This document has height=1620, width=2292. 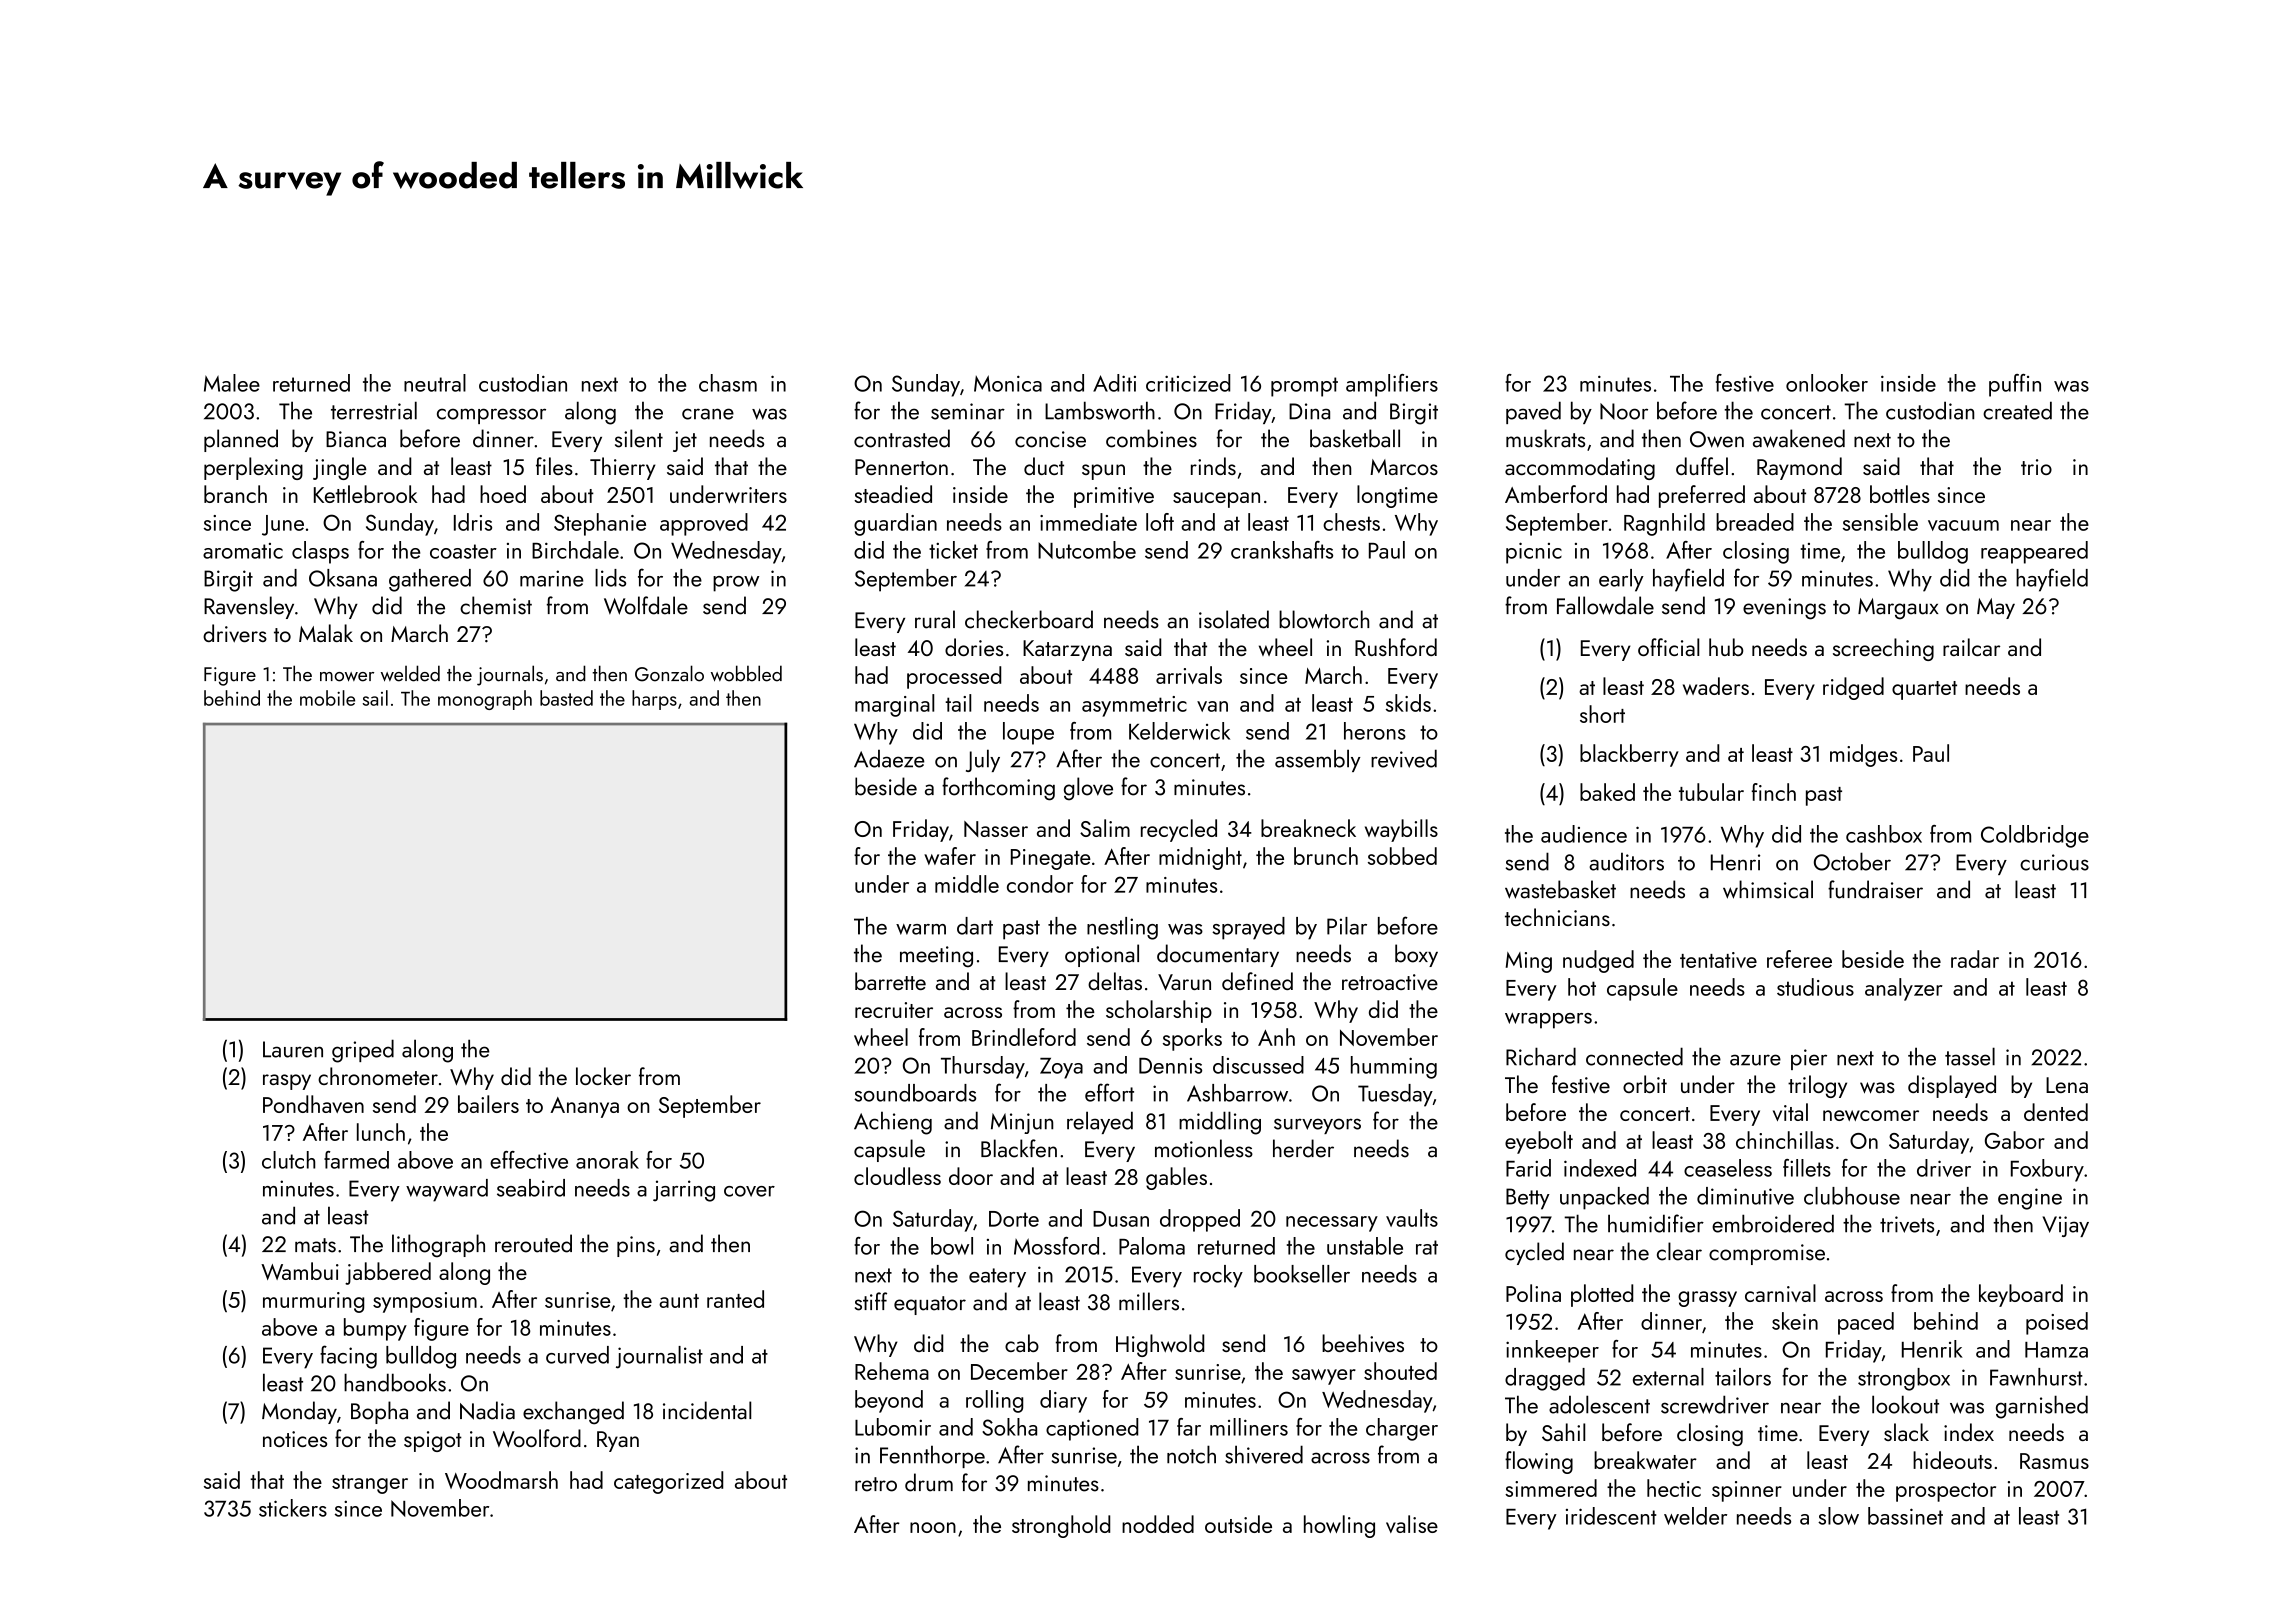 I want to click on mower, so click(x=347, y=677).
